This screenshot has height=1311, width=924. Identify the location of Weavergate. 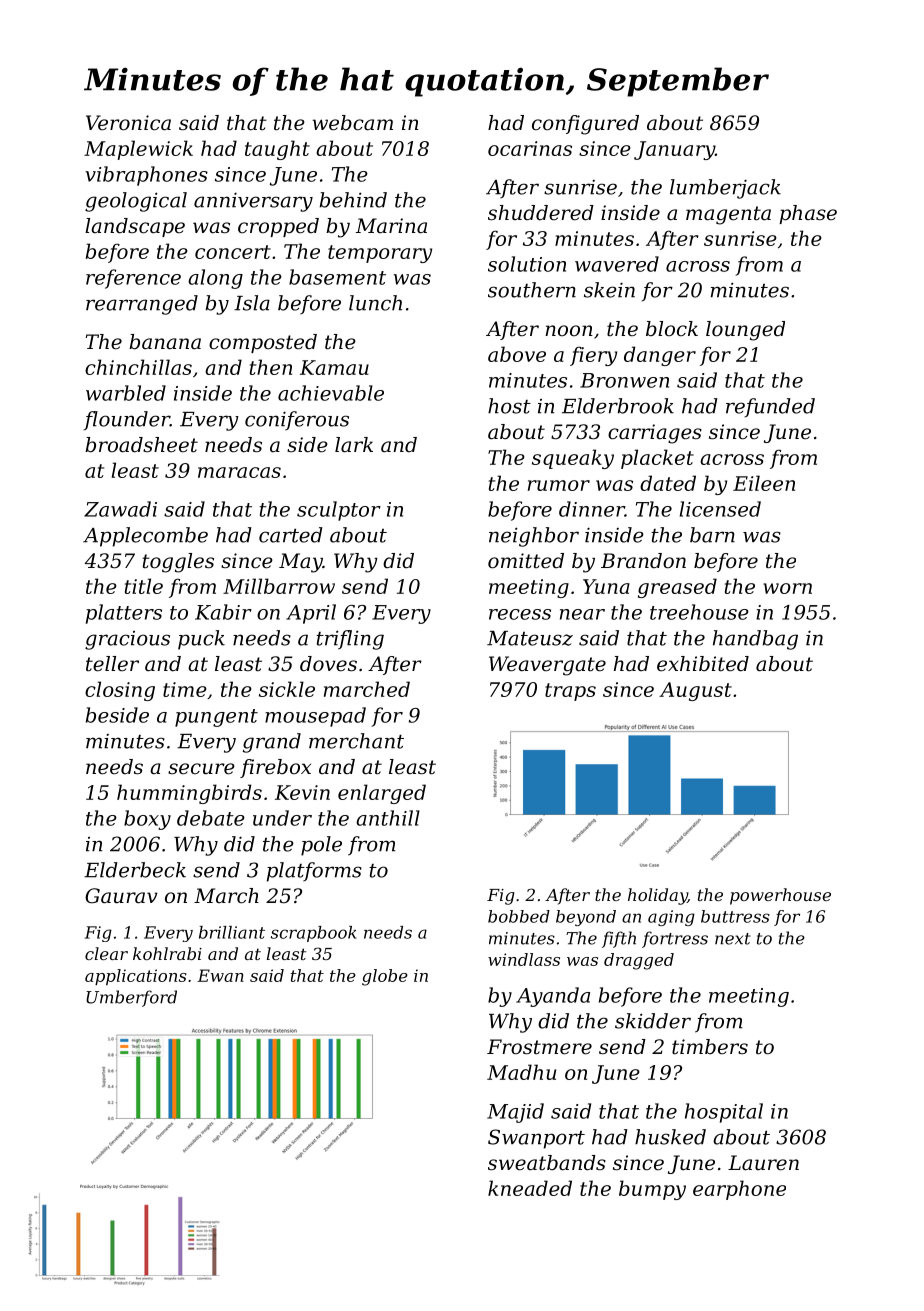
(547, 666).
